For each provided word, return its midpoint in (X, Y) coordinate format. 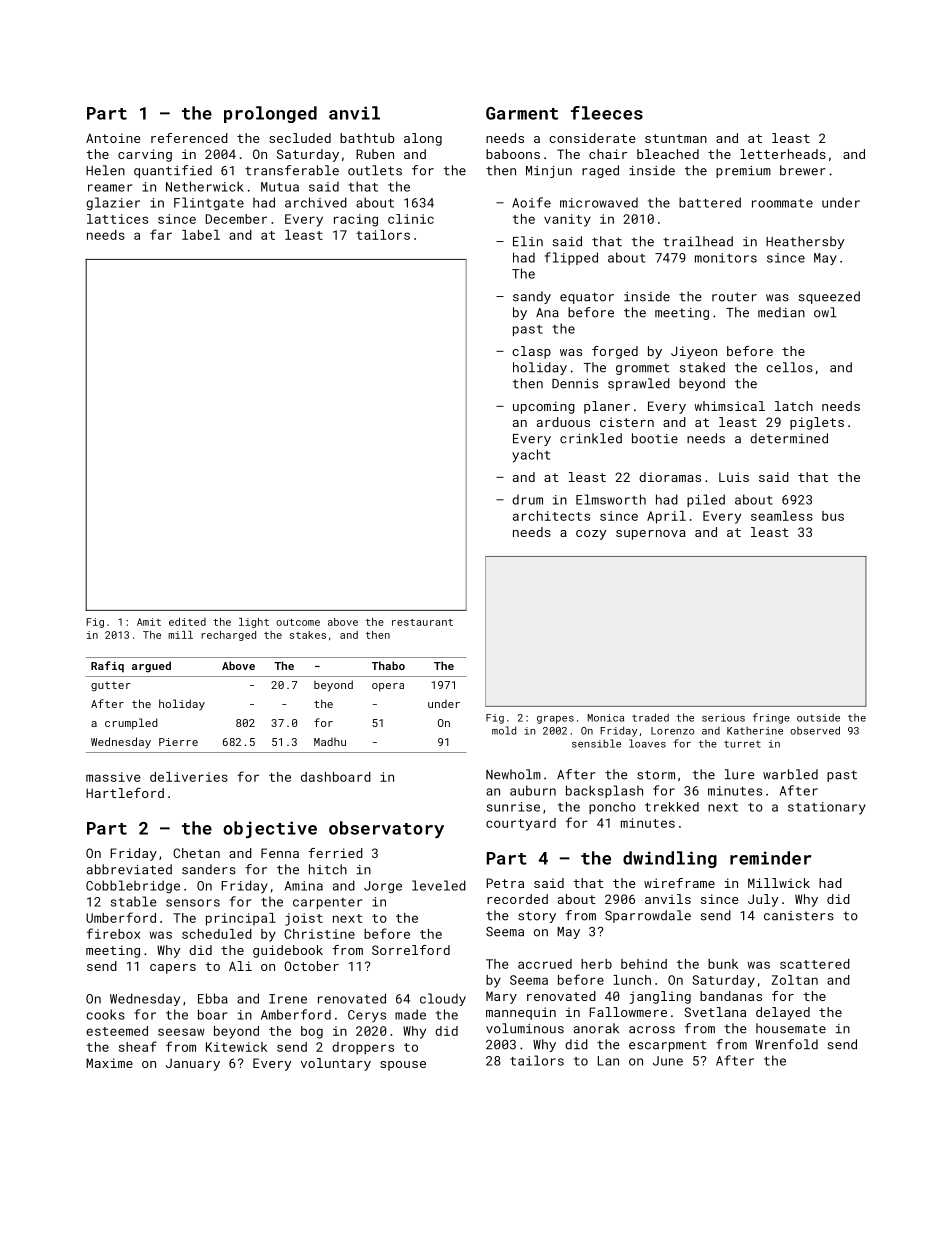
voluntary (336, 1064)
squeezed (829, 297)
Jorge (383, 887)
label (201, 235)
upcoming (544, 407)
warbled (790, 774)
